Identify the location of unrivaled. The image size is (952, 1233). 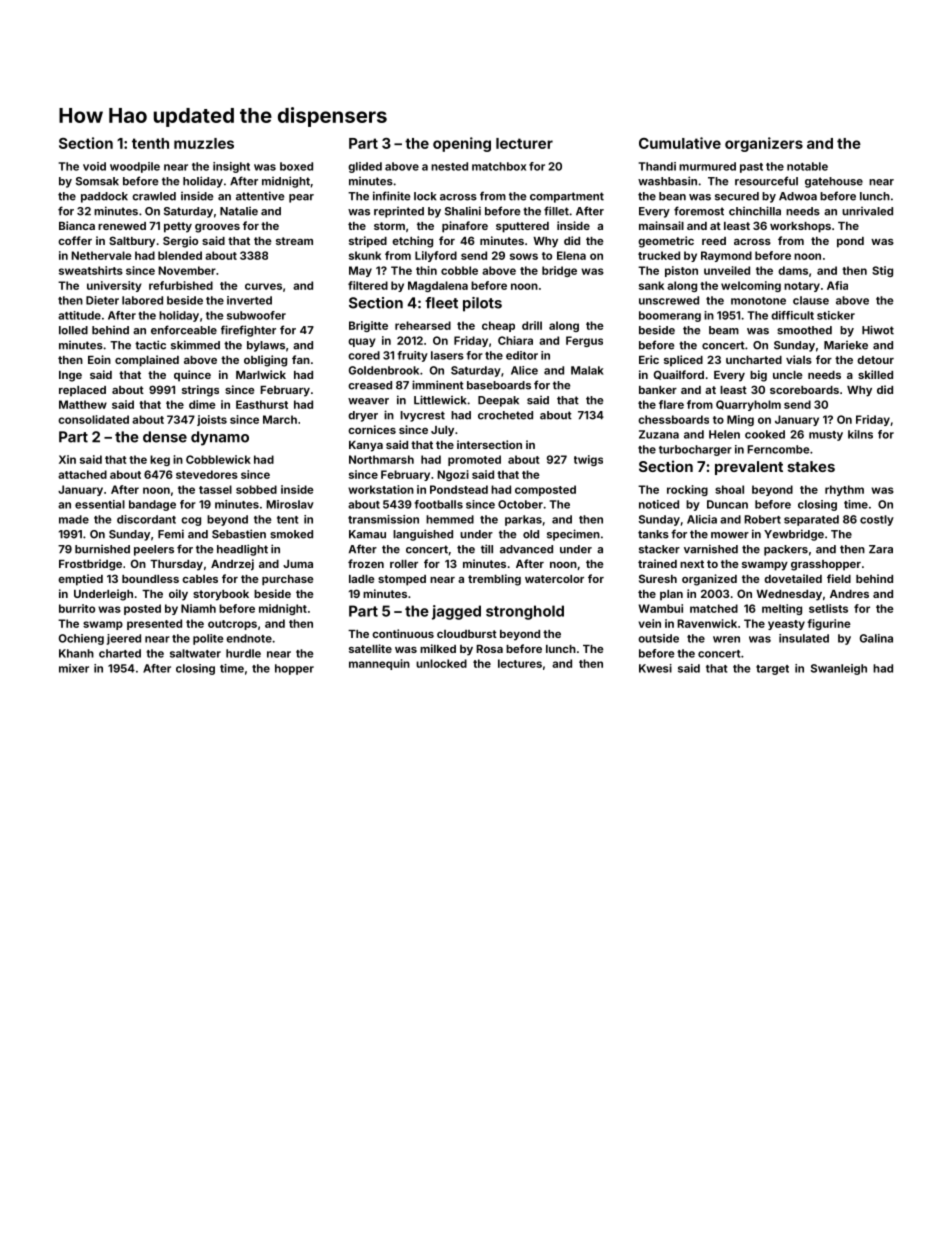
(867, 211).
